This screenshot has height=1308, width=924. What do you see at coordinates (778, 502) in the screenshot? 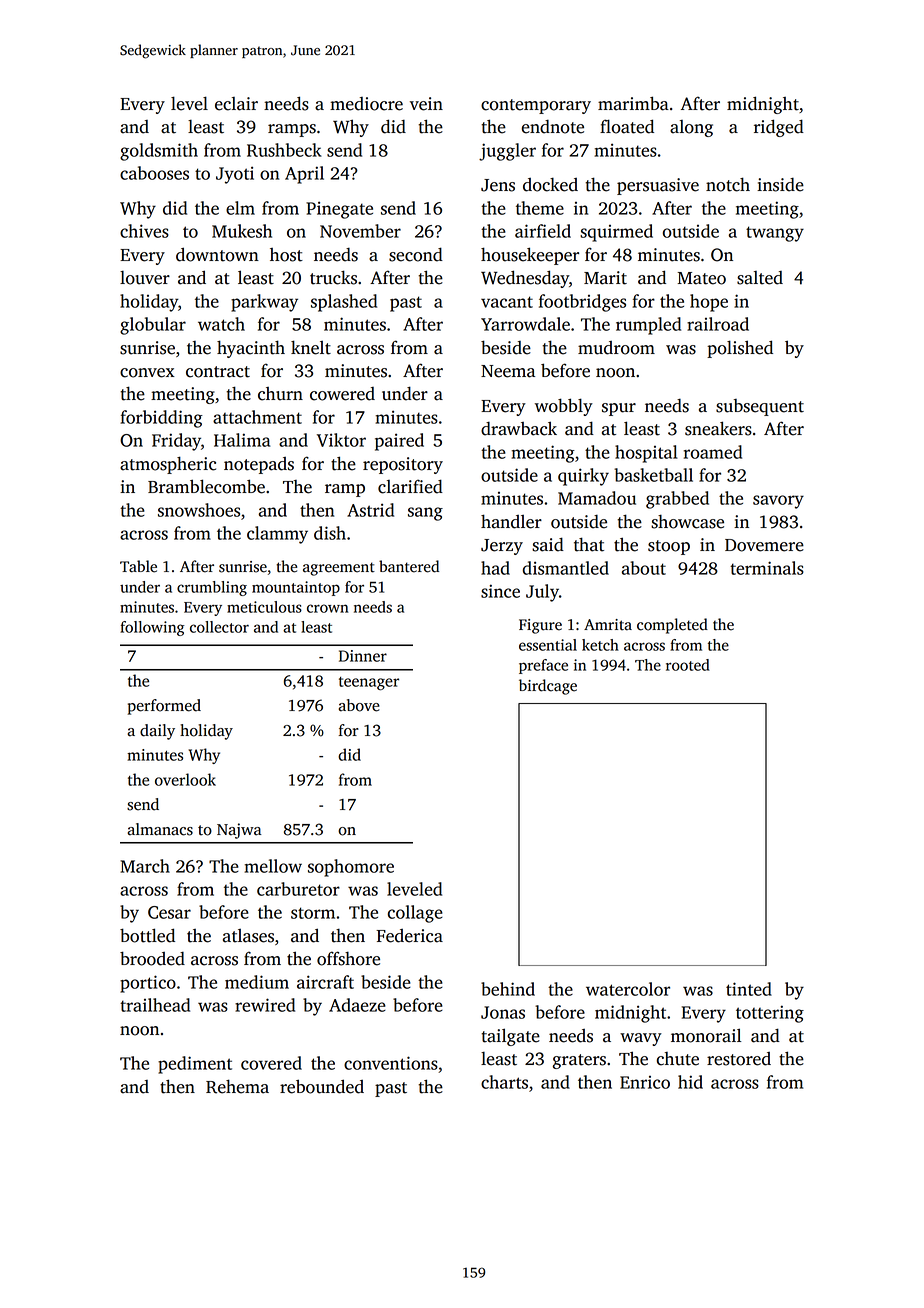
I see `savory` at bounding box center [778, 502].
